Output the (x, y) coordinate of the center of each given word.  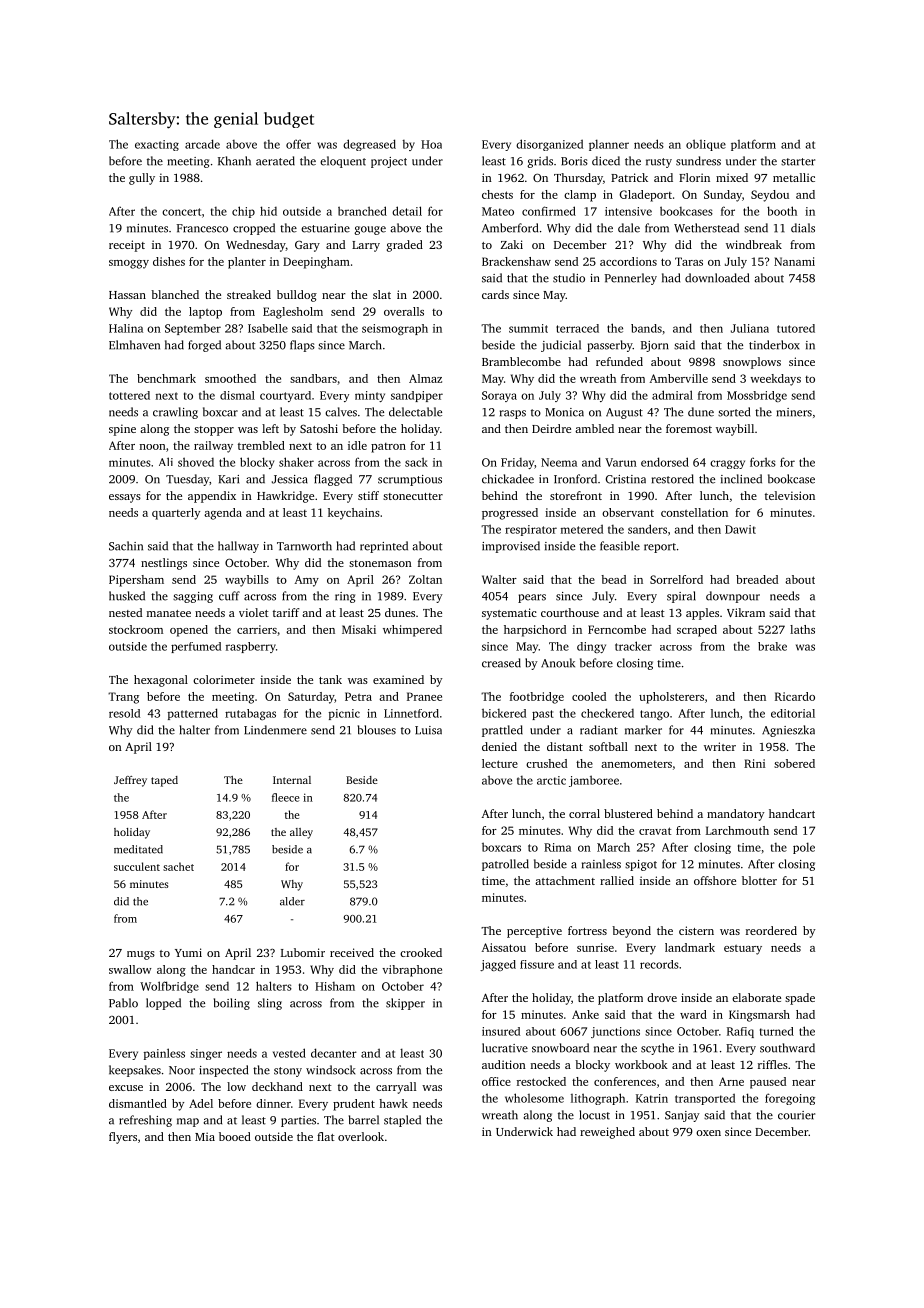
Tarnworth (304, 546)
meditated (138, 849)
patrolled (505, 865)
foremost (689, 428)
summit (528, 328)
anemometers (636, 764)
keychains (354, 514)
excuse (126, 1088)
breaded (757, 579)
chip (243, 212)
